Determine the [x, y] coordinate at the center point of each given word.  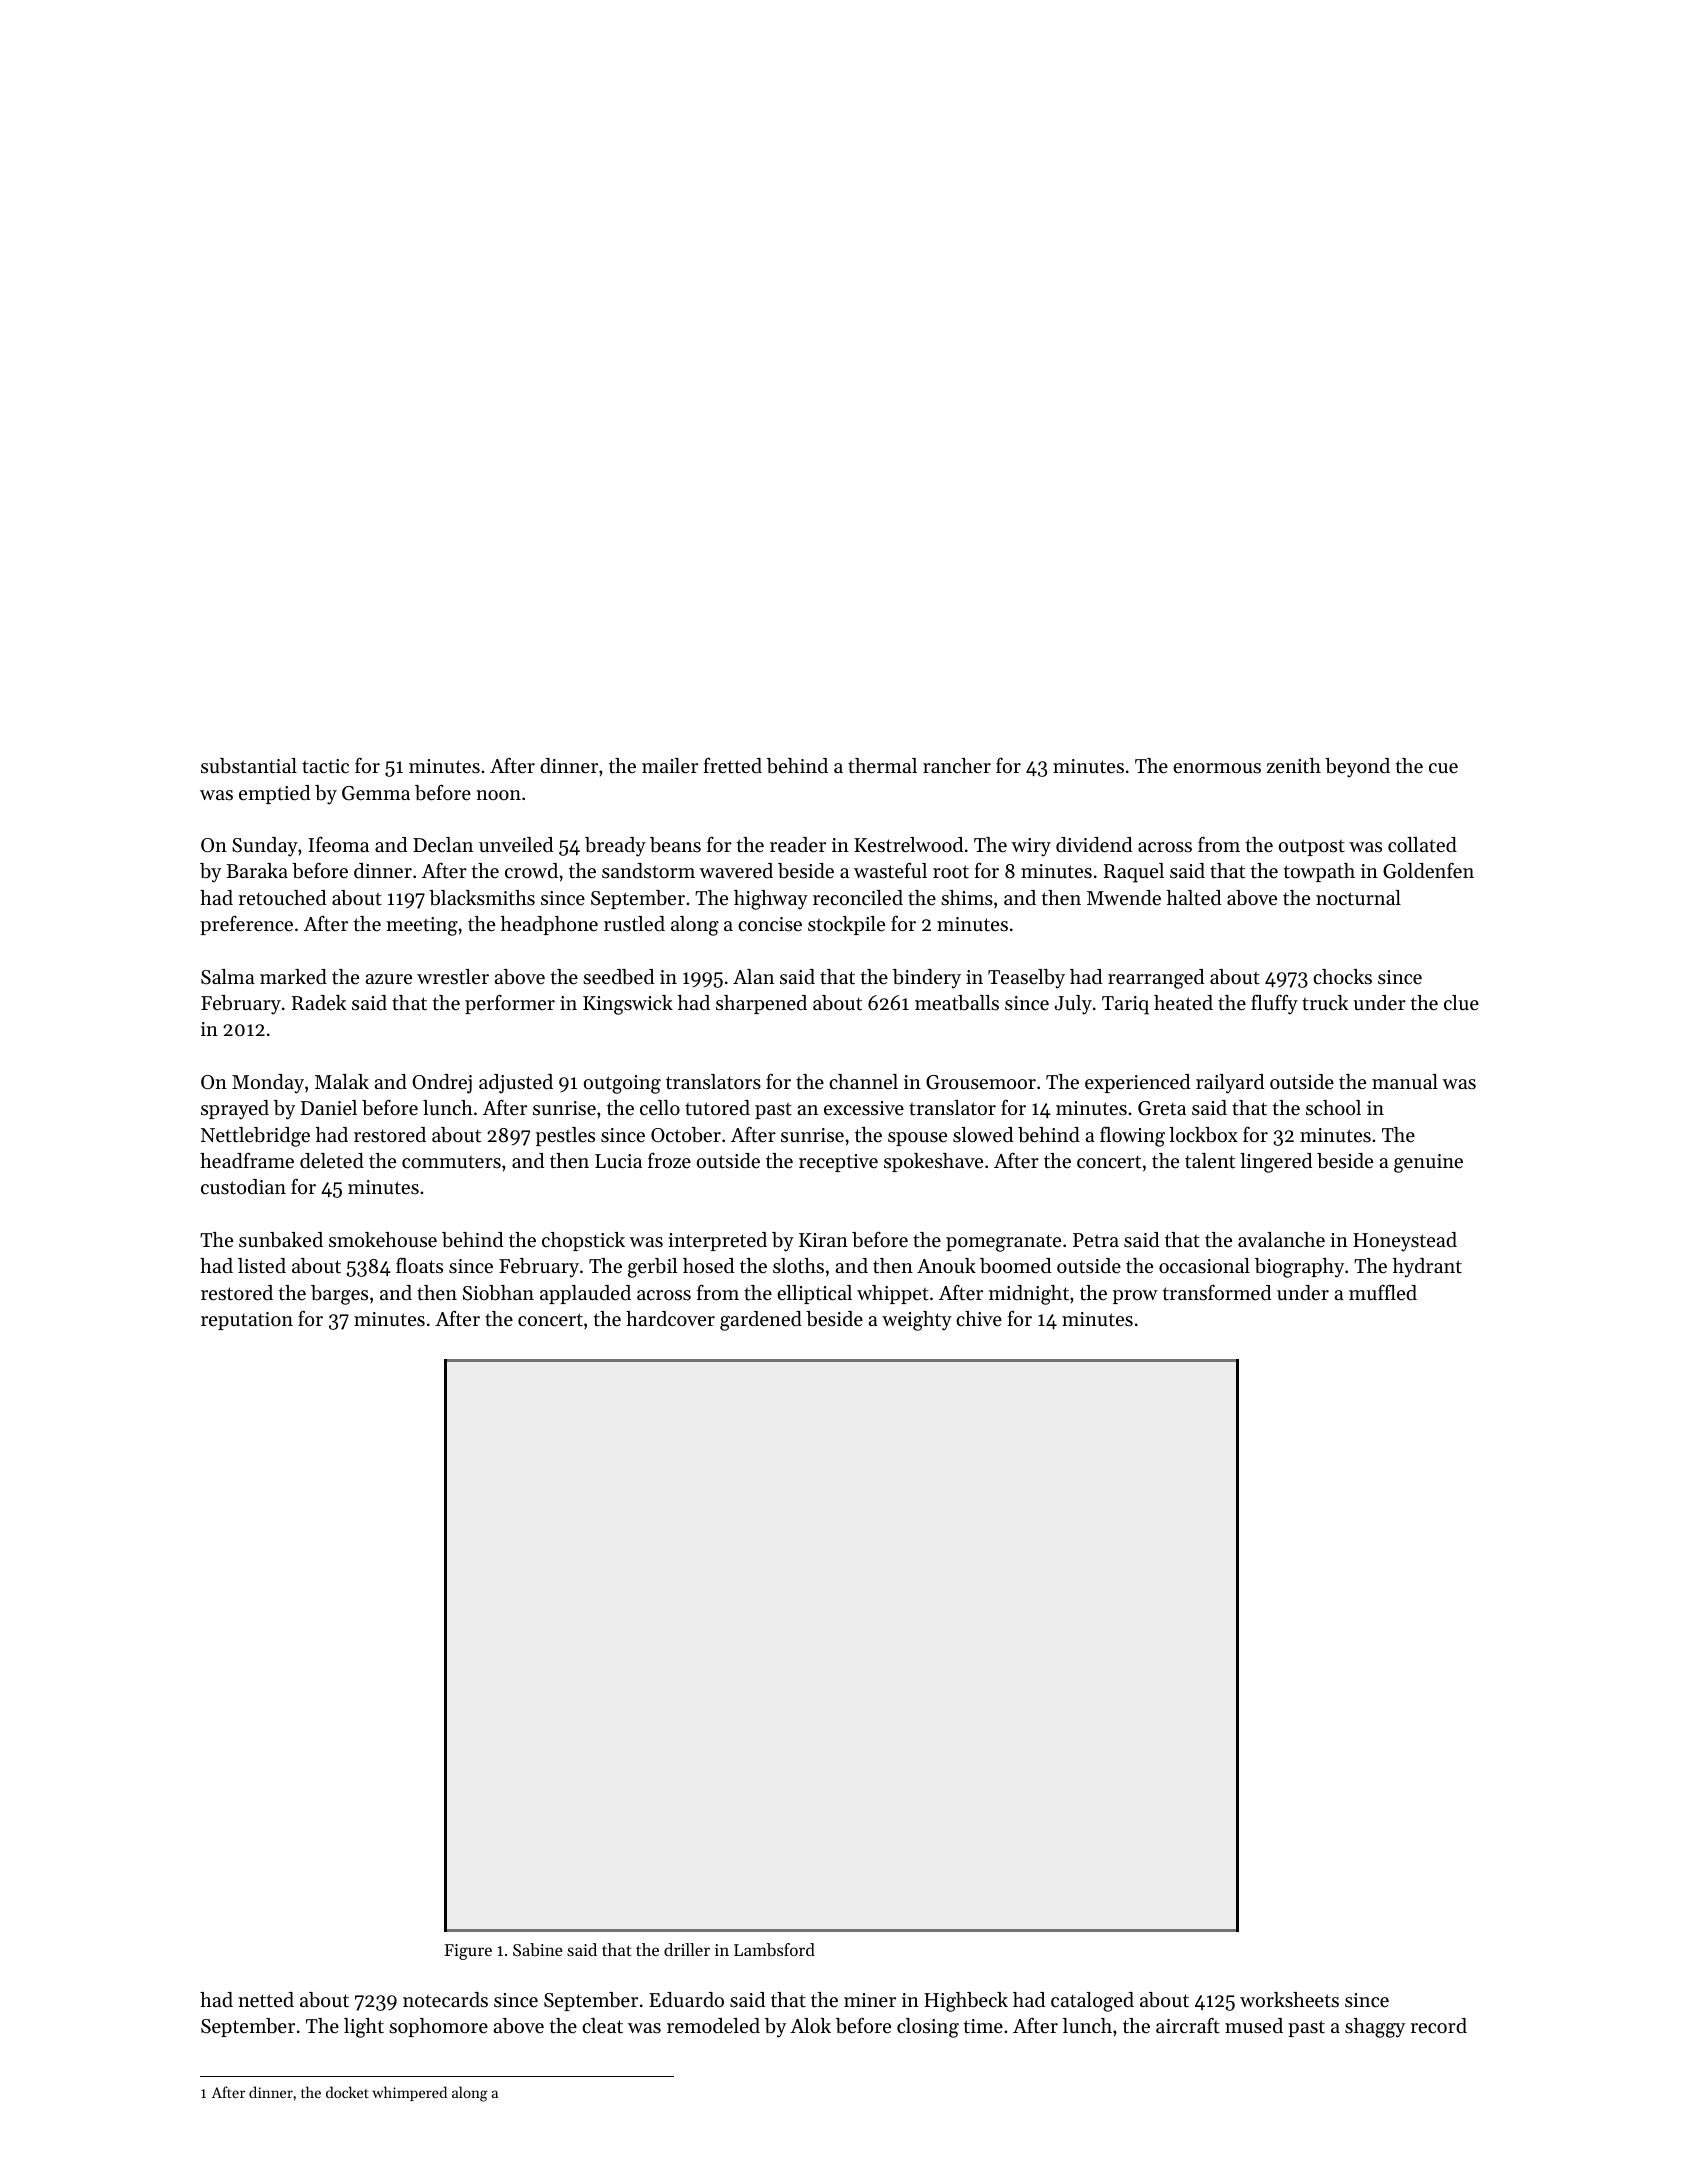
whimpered [409, 2093]
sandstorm [648, 871]
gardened [761, 1321]
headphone [549, 925]
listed [262, 1266]
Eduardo [686, 1999]
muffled [1383, 1292]
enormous [1217, 768]
